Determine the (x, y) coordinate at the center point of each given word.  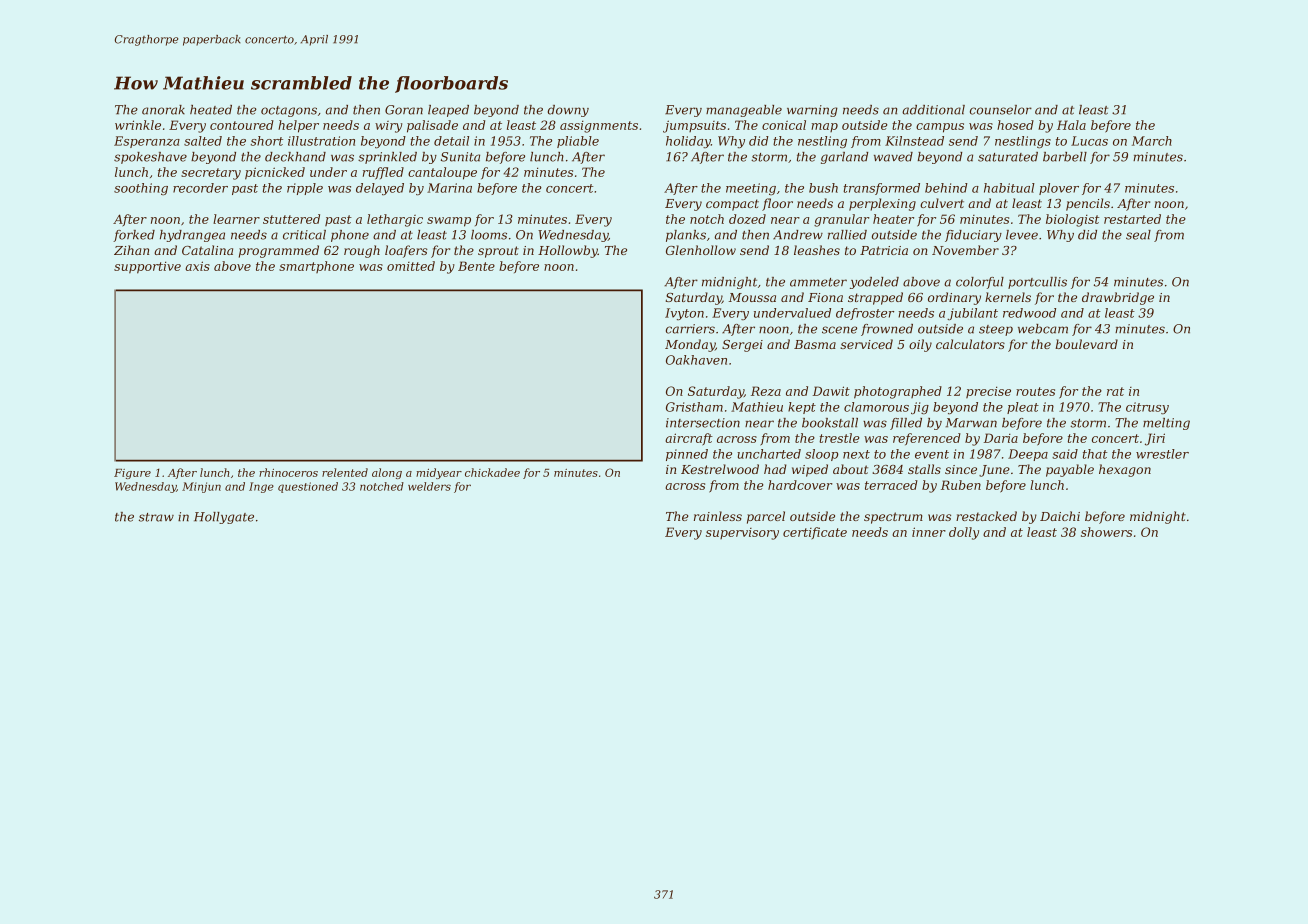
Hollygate (224, 518)
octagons (289, 111)
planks (686, 236)
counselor (1001, 110)
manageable (744, 111)
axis (197, 266)
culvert (942, 203)
